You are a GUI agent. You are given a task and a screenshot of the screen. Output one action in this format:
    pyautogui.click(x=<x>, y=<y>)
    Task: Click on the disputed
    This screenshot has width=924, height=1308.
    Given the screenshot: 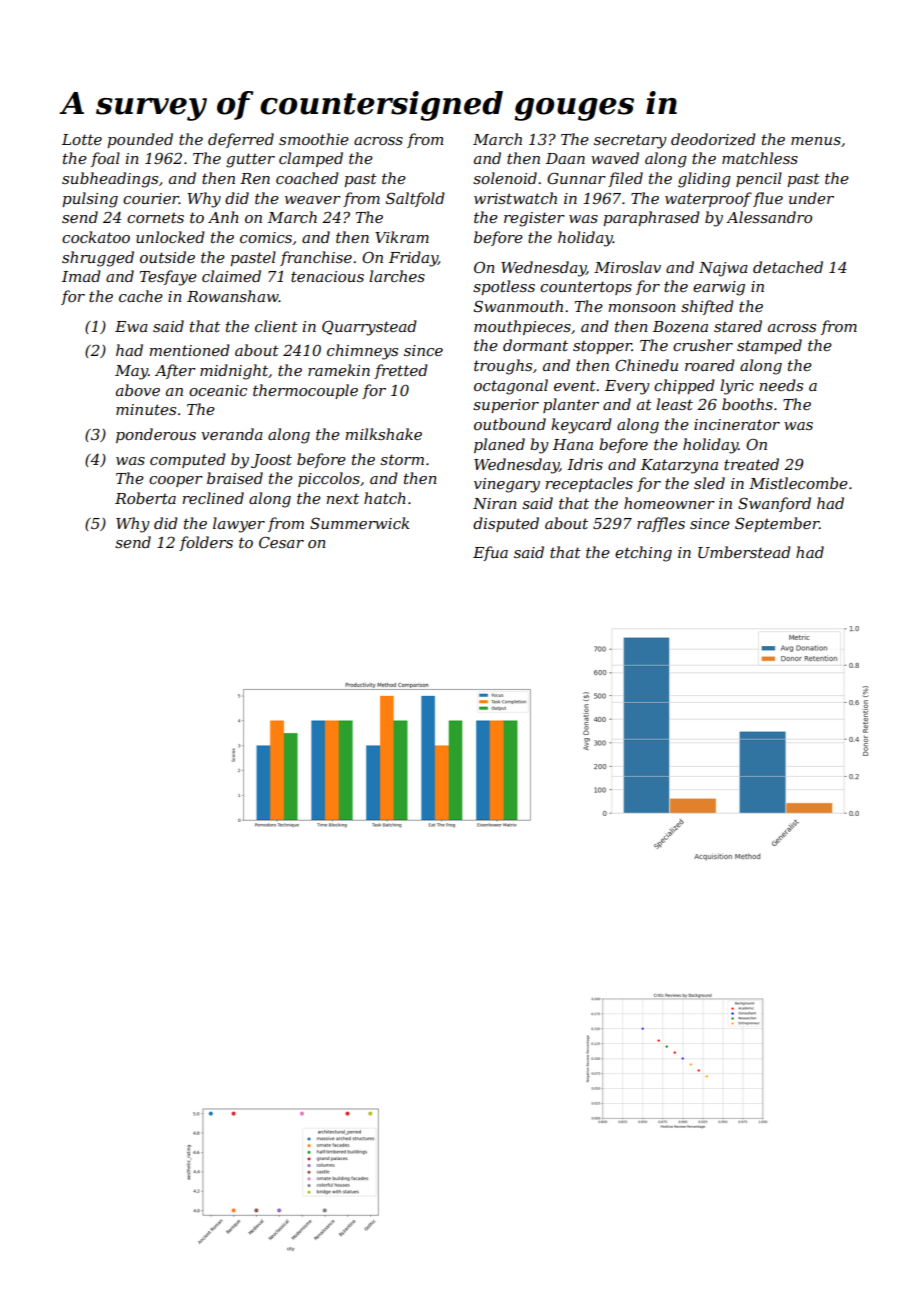 What is the action you would take?
    pyautogui.click(x=506, y=524)
